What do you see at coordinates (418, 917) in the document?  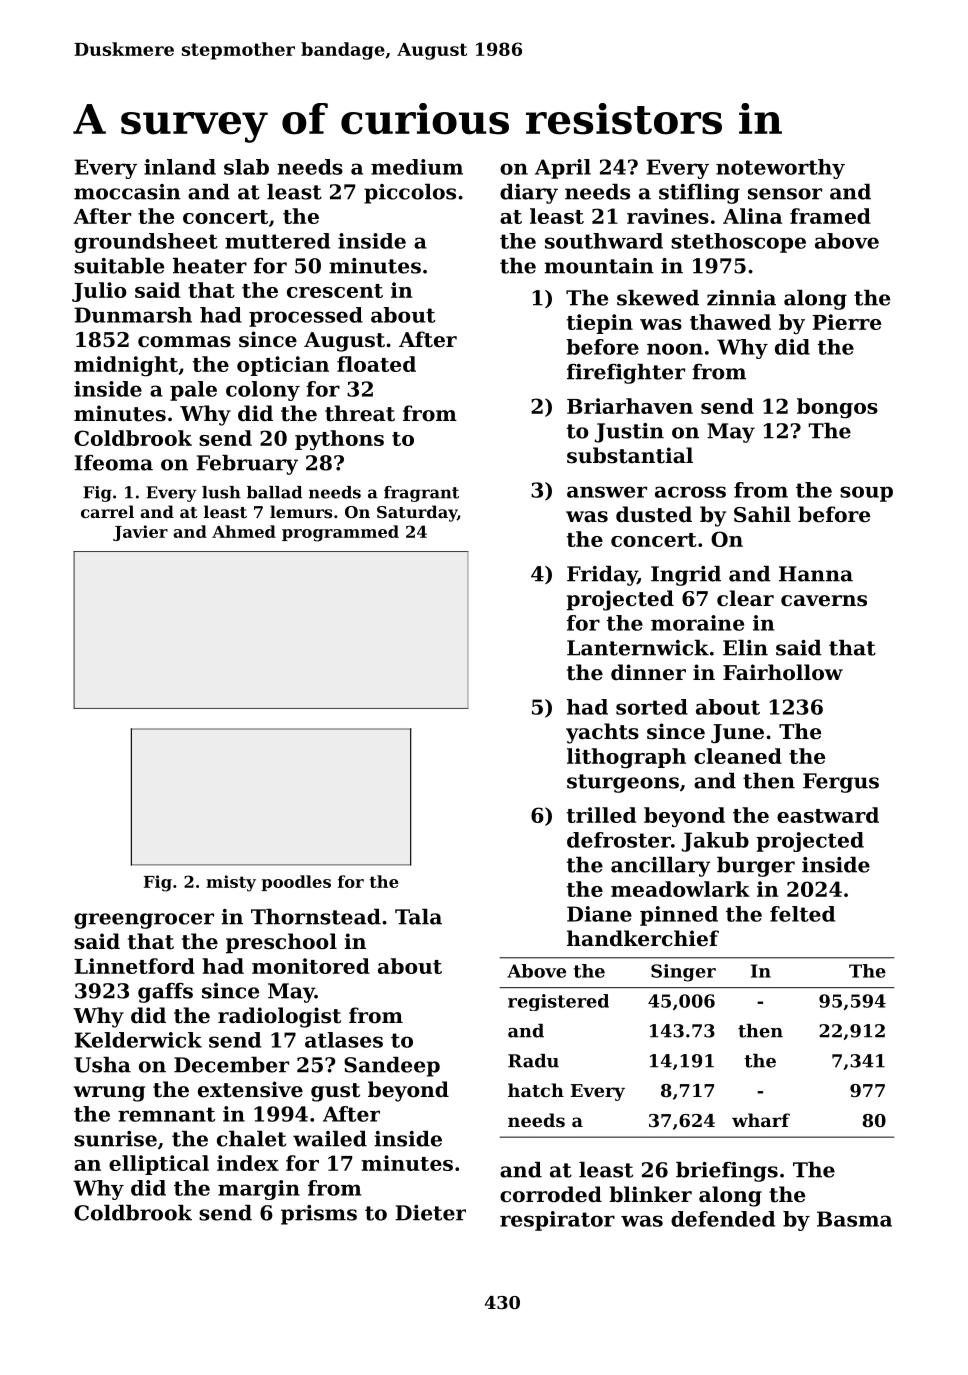 I see `Tala` at bounding box center [418, 917].
